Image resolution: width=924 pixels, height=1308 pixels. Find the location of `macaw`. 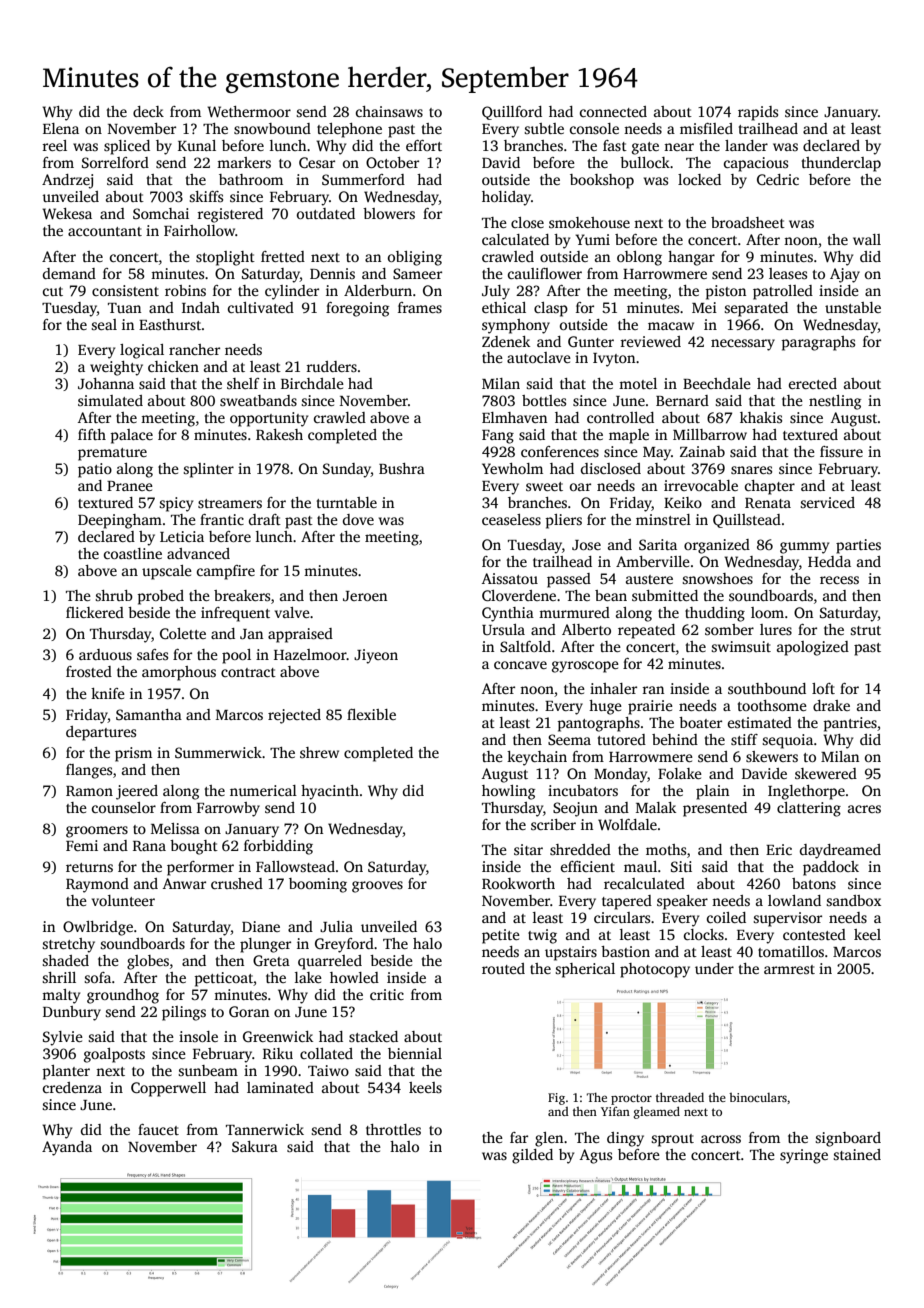

macaw is located at coordinates (671, 326).
